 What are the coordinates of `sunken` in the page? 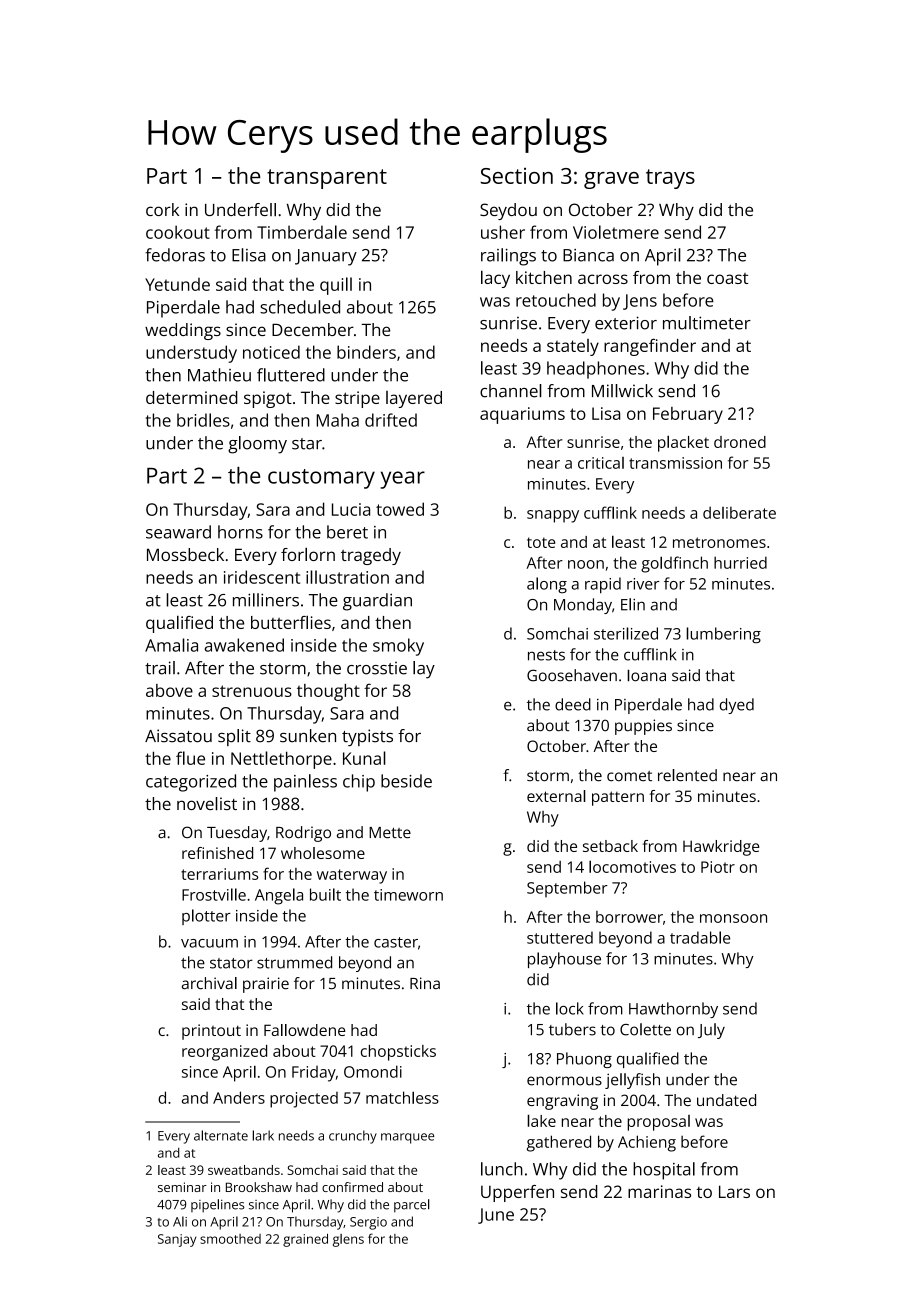 It's located at (308, 736).
